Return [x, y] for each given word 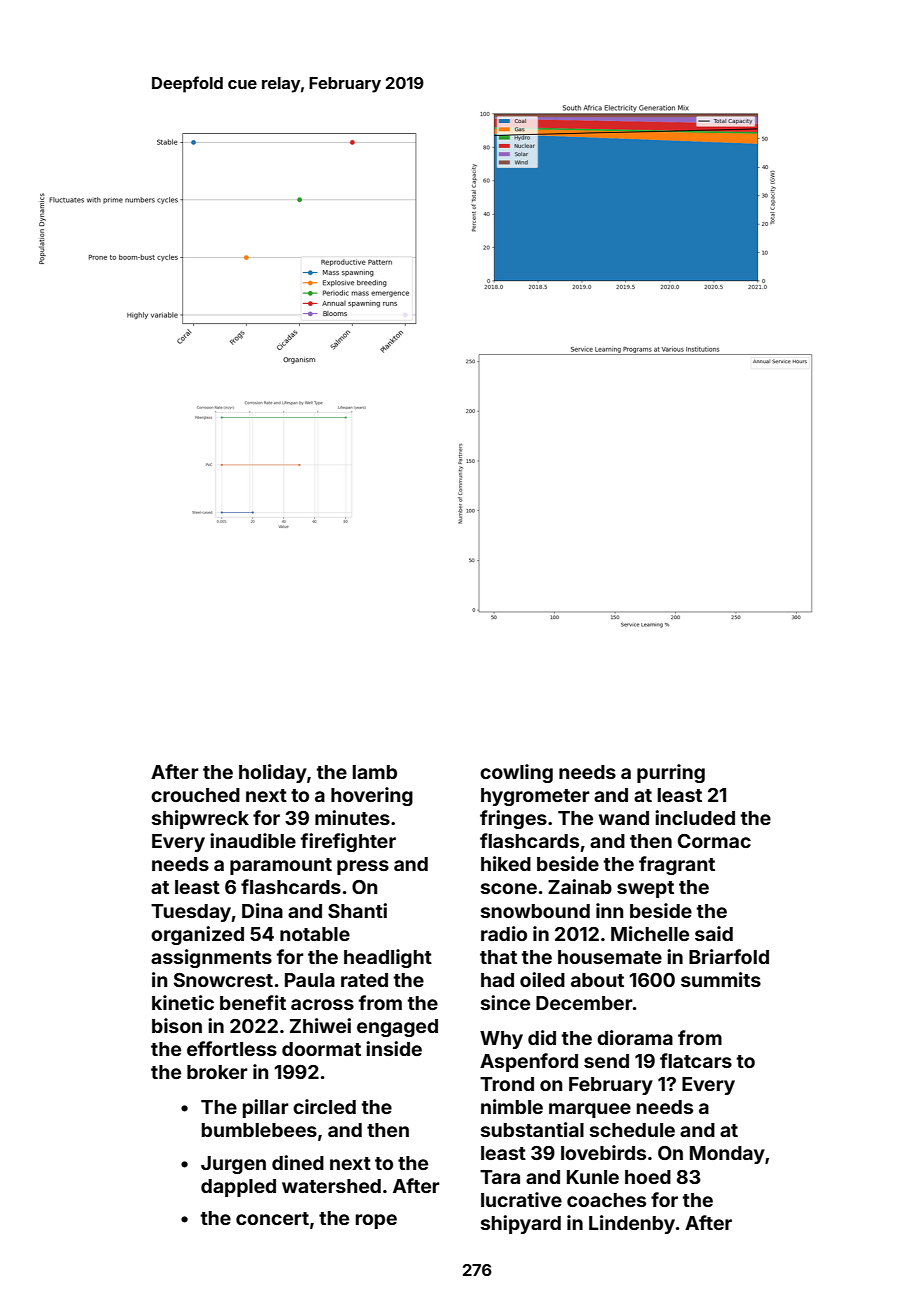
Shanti [357, 910]
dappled [238, 1188]
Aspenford [529, 1062]
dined [298, 1162]
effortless [232, 1048]
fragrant [677, 865]
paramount [281, 866]
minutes [352, 817]
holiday [273, 773]
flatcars [696, 1060]
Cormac [714, 841]
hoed [648, 1177]
